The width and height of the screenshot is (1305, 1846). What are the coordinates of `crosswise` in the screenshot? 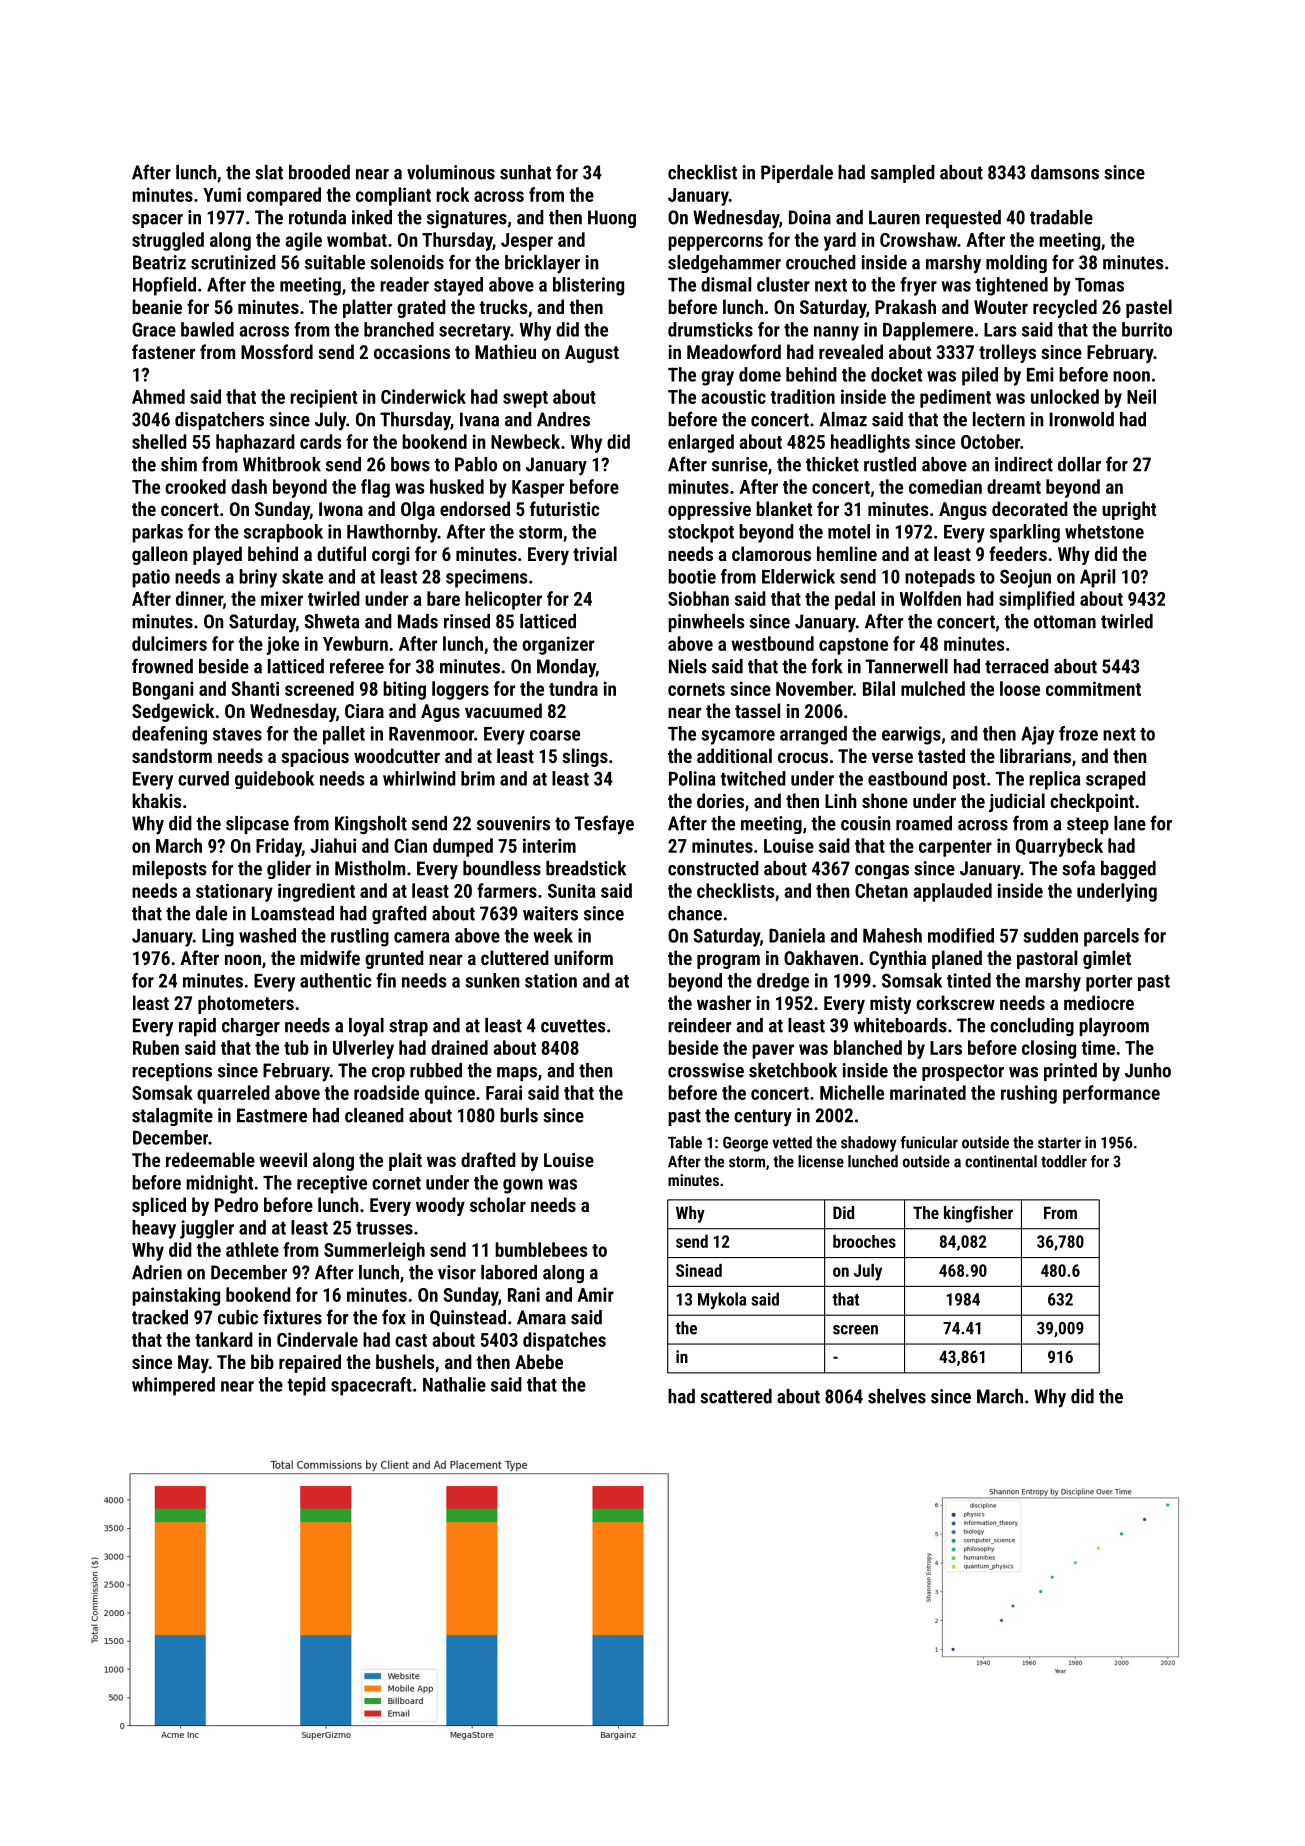 It's located at (706, 1070).
